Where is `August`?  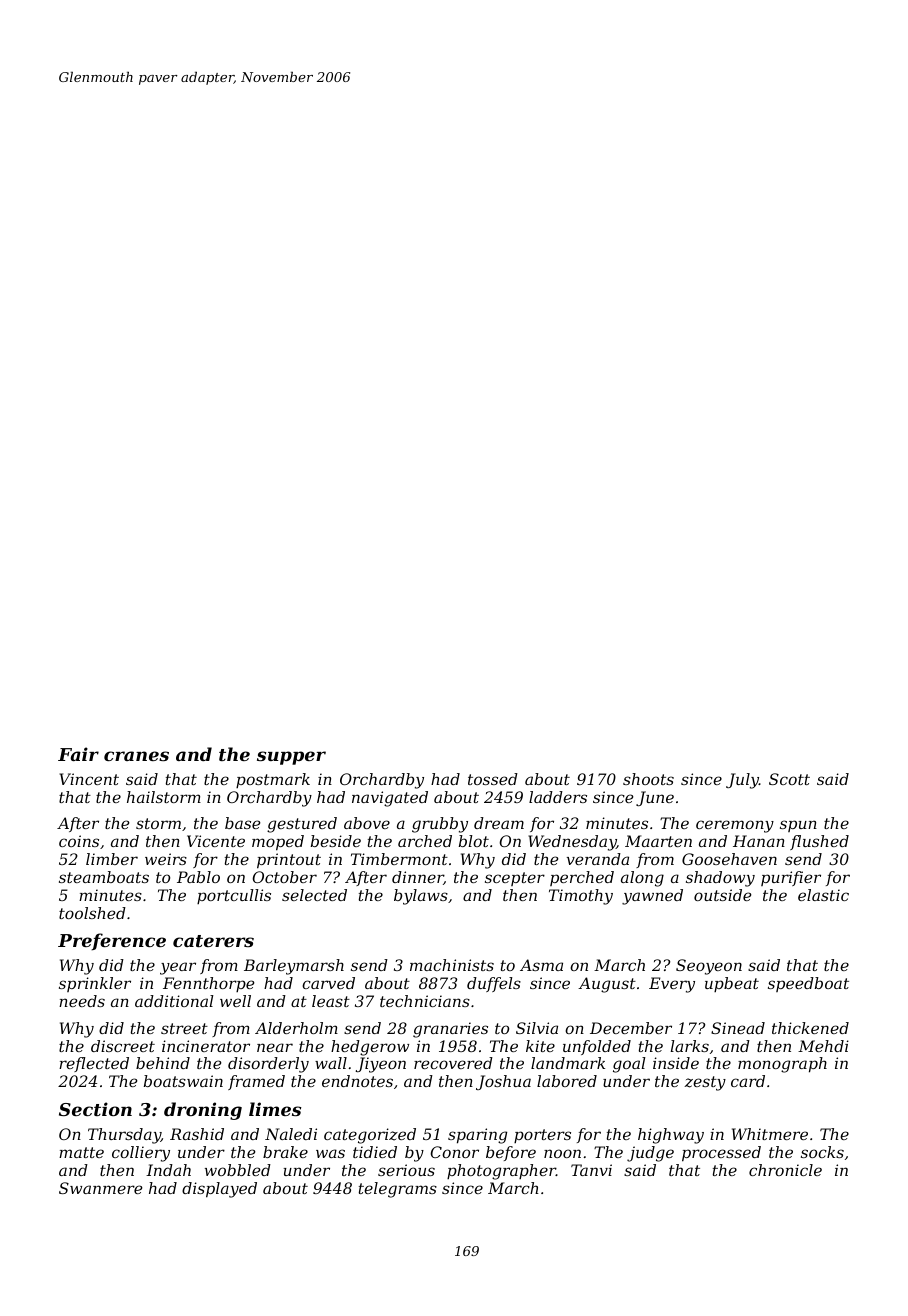 August is located at coordinates (607, 985).
